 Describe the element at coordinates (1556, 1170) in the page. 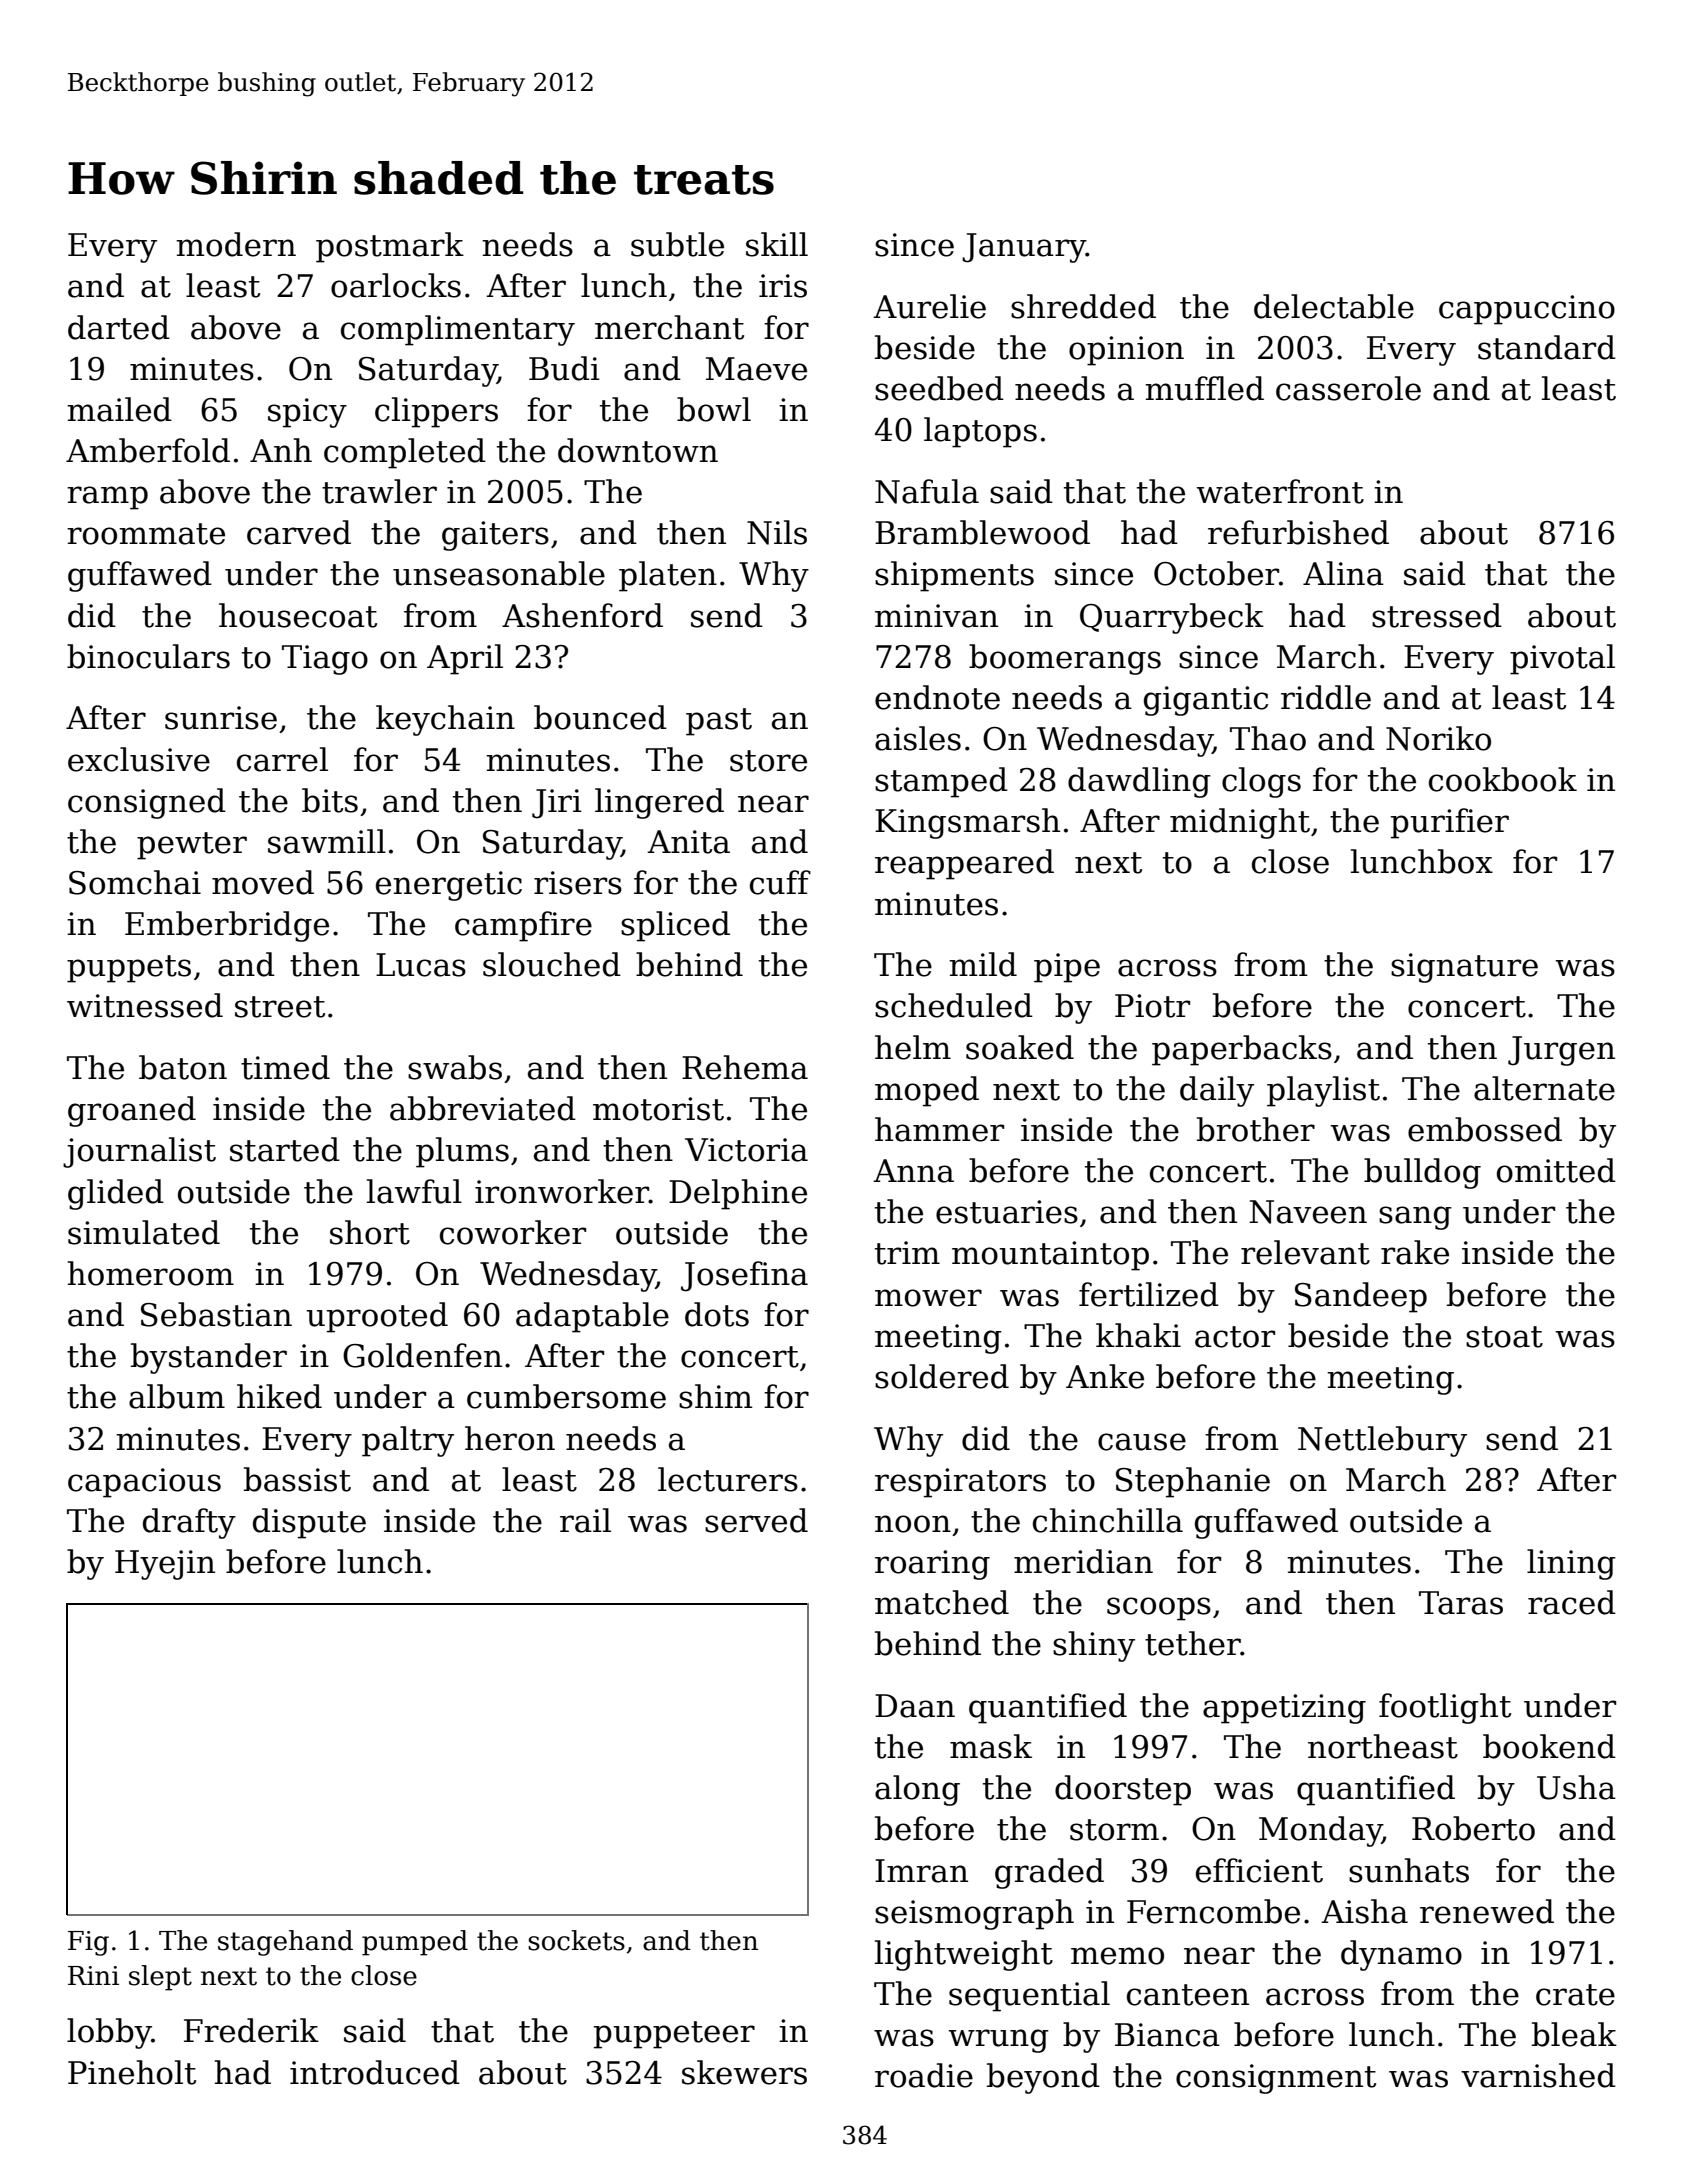

I see `omitted` at that location.
